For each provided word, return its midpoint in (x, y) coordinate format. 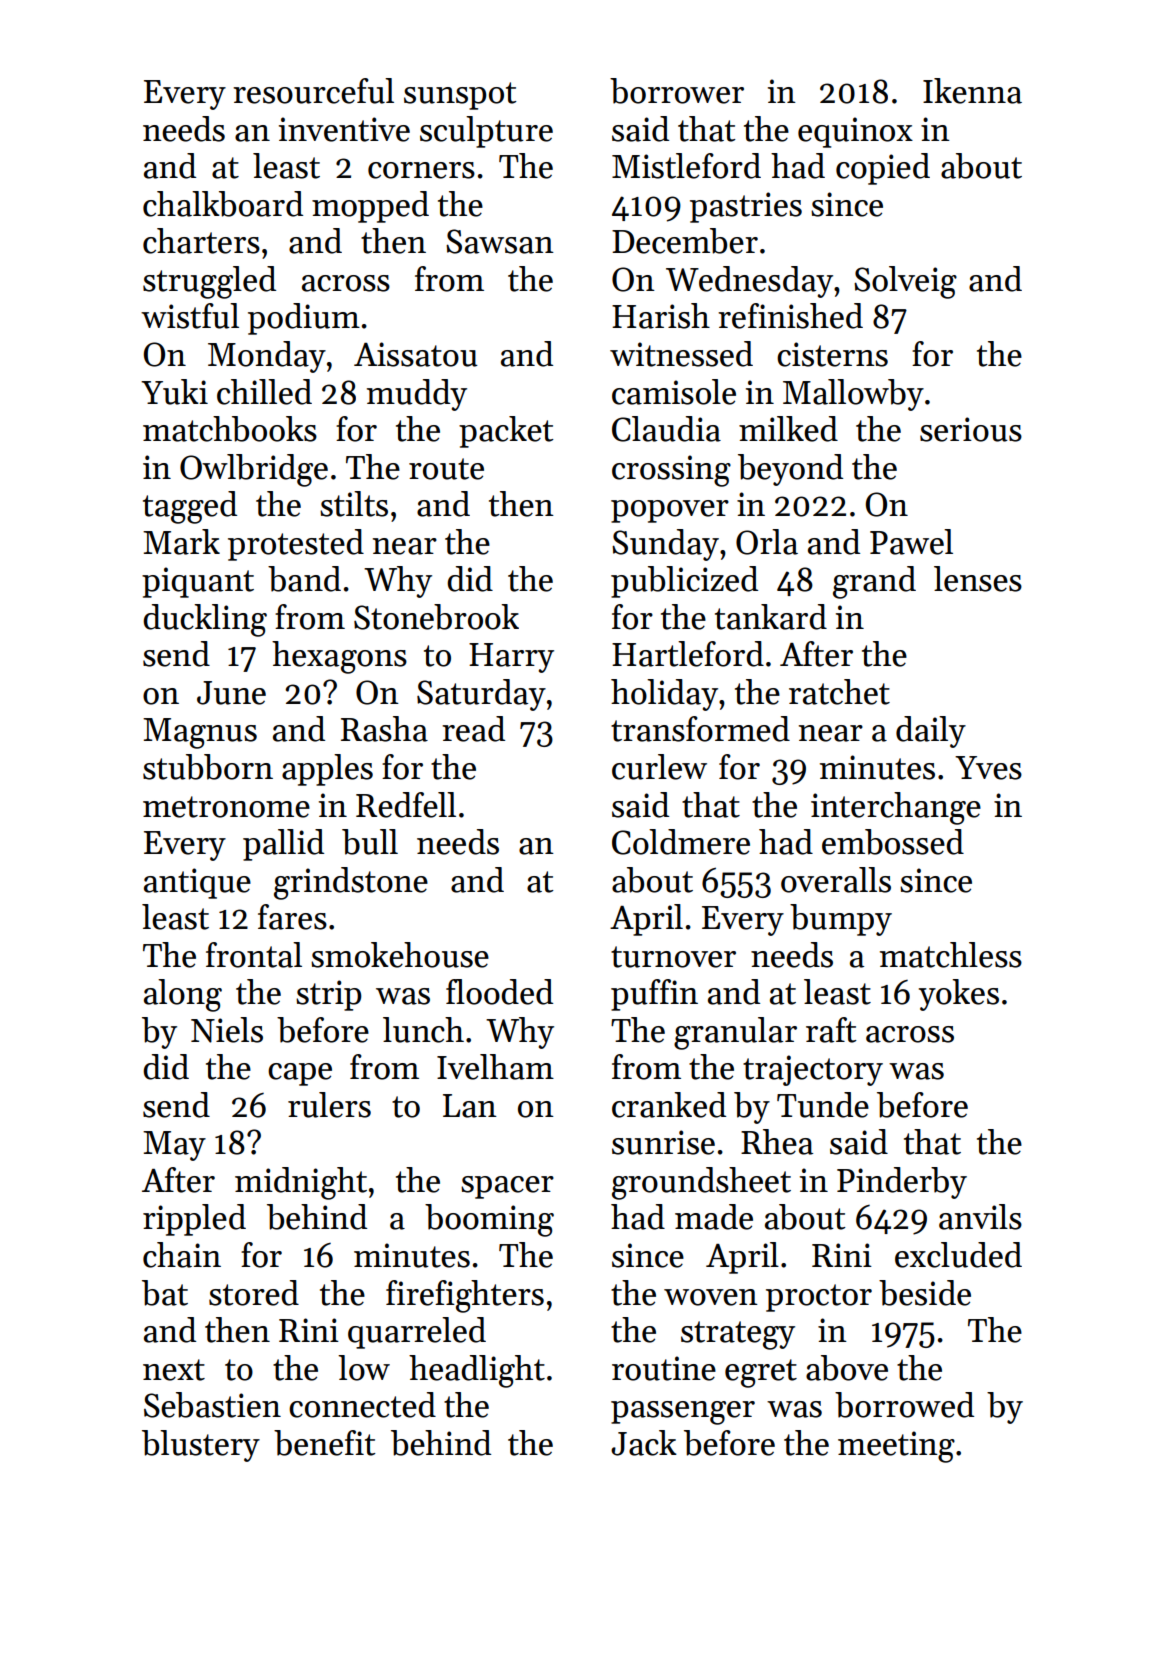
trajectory (813, 1070)
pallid (283, 845)
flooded (499, 992)
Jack (644, 1443)
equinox (855, 132)
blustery (201, 1446)
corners (421, 170)
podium (304, 319)
